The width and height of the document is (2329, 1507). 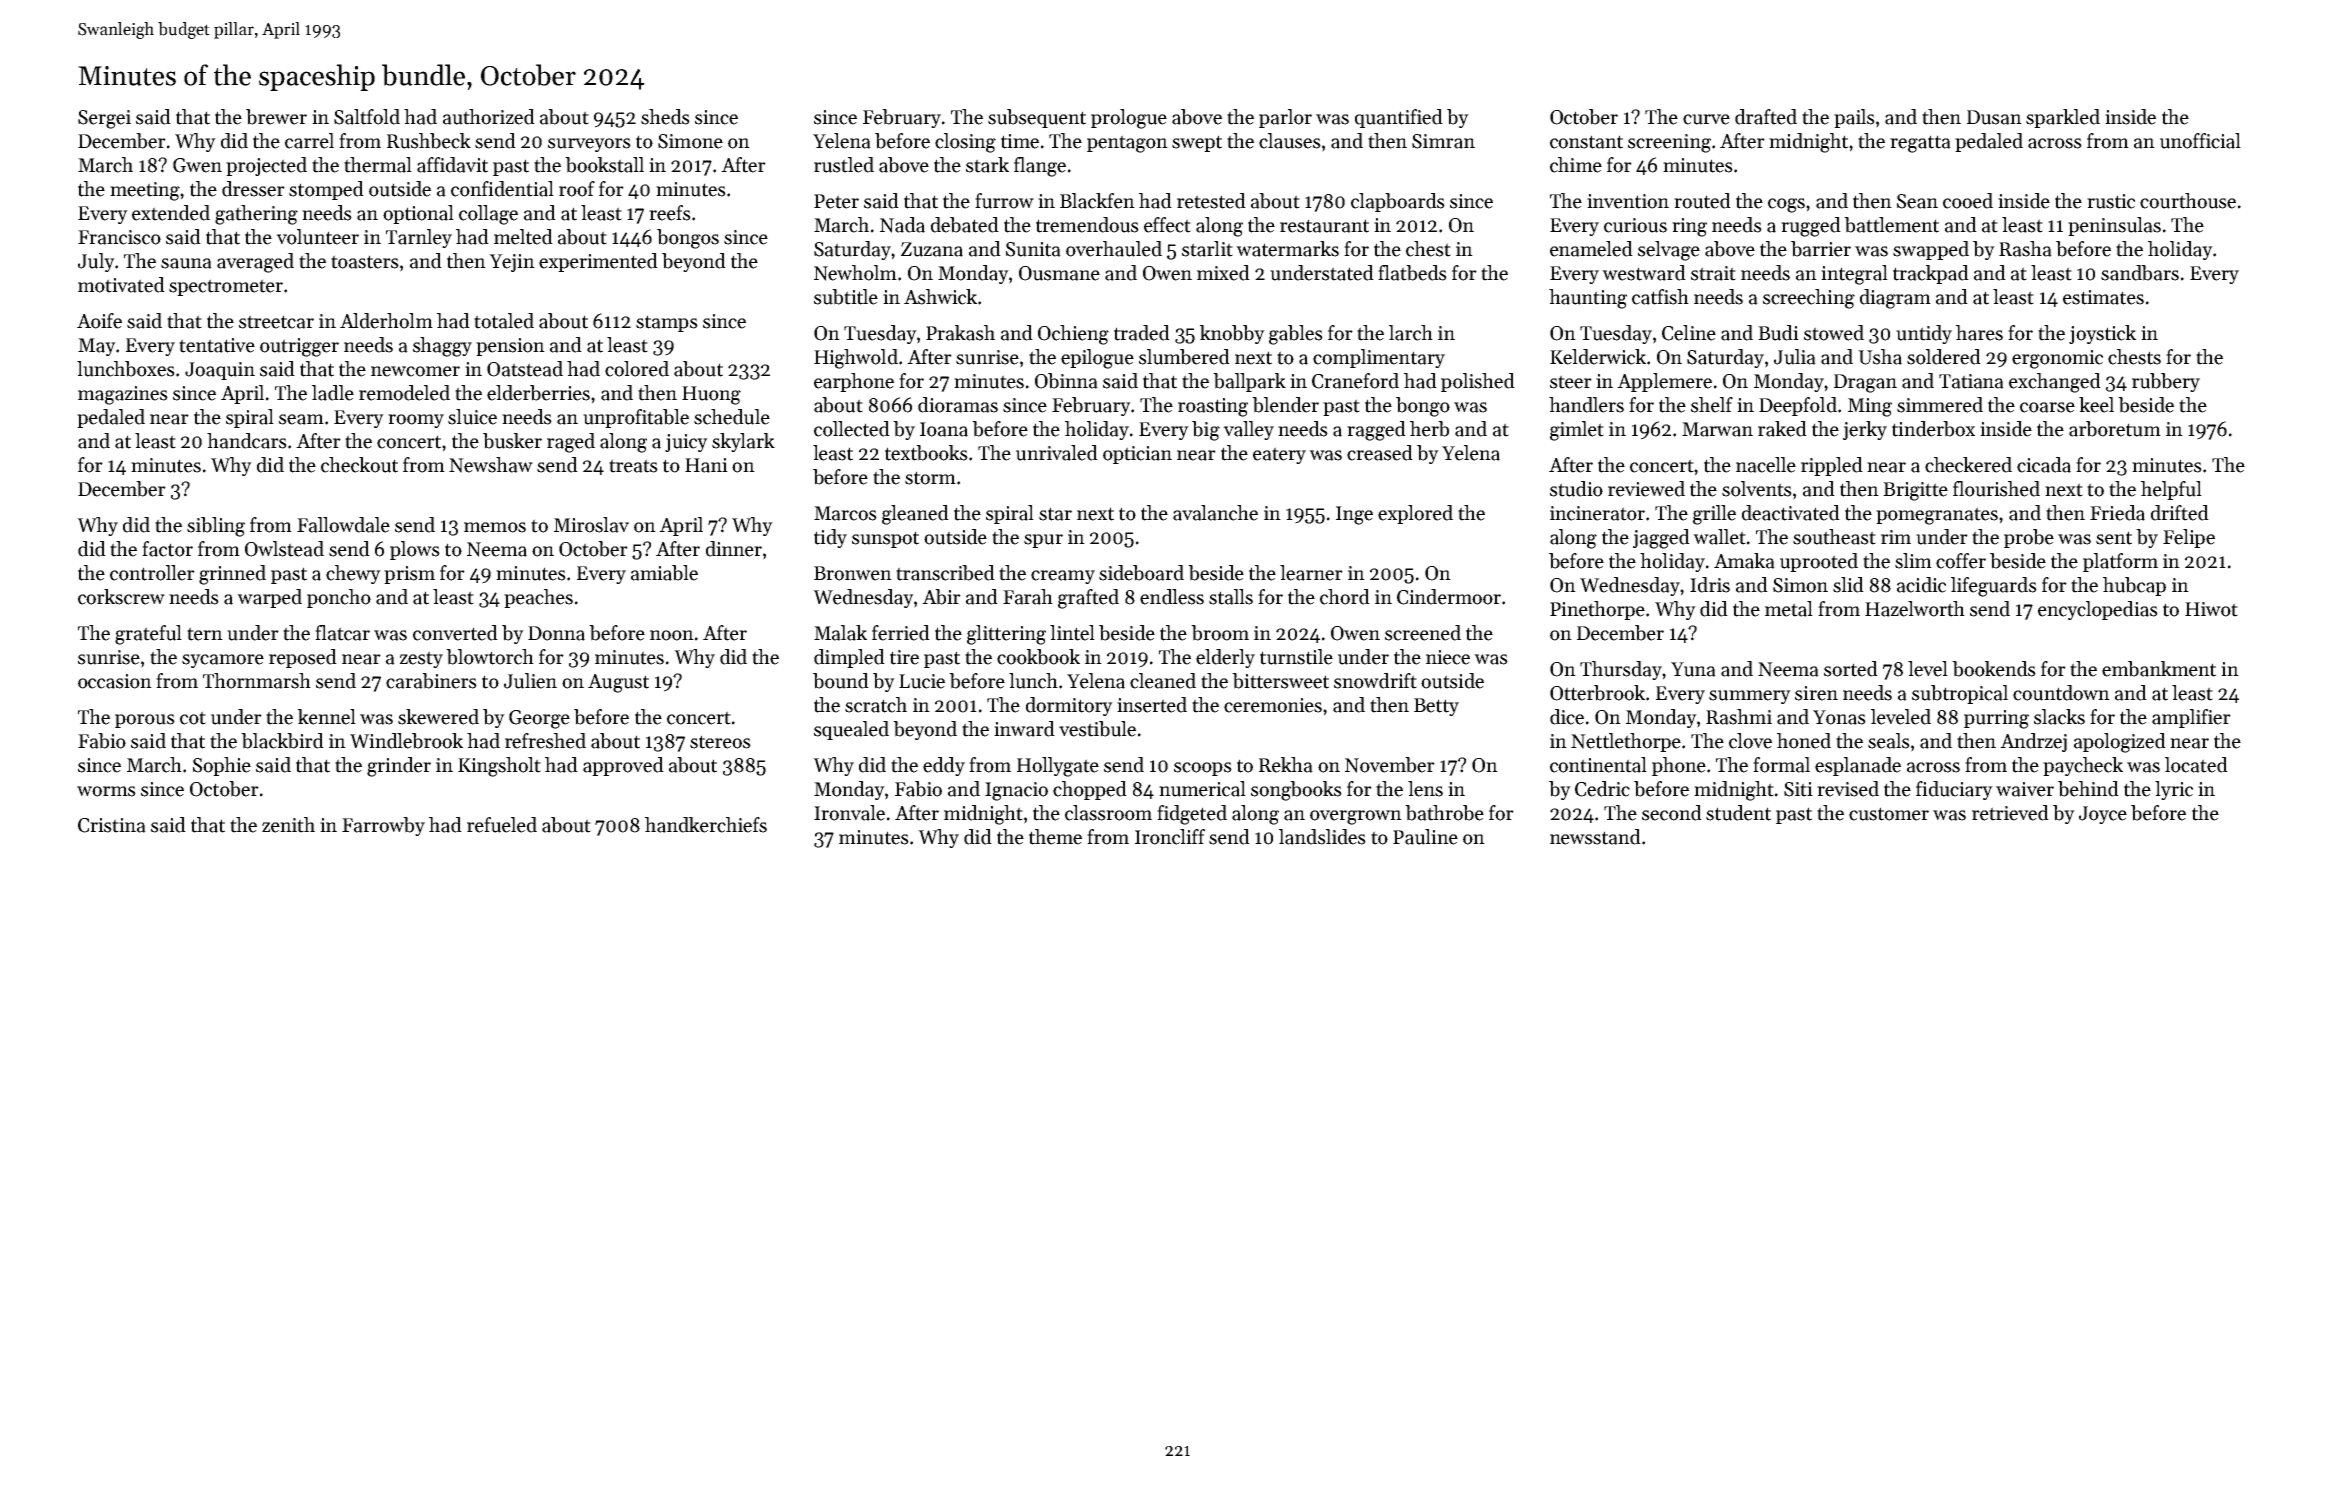 I want to click on parlor, so click(x=1285, y=118).
